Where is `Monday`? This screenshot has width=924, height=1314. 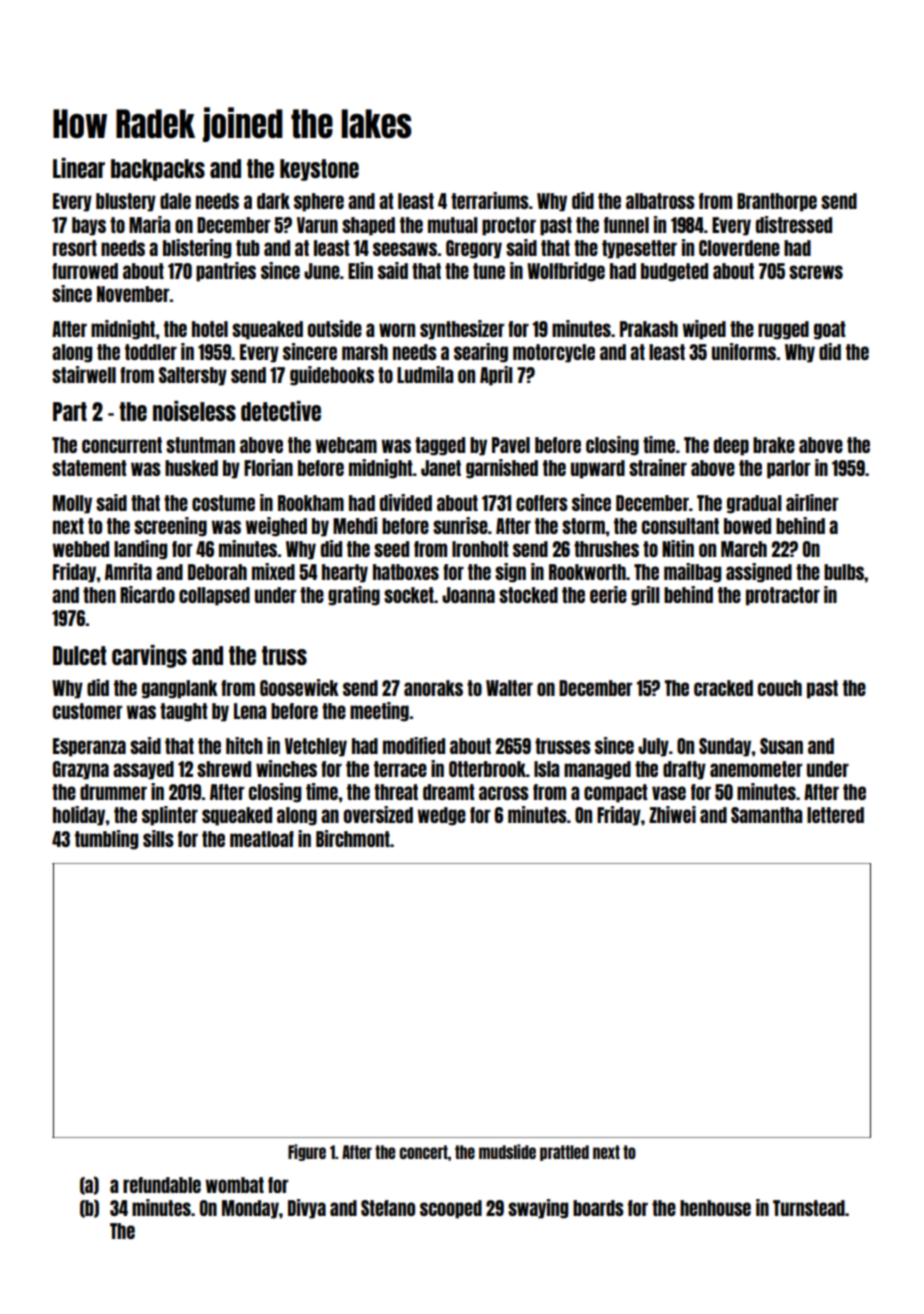
Monday is located at coordinates (250, 1209).
